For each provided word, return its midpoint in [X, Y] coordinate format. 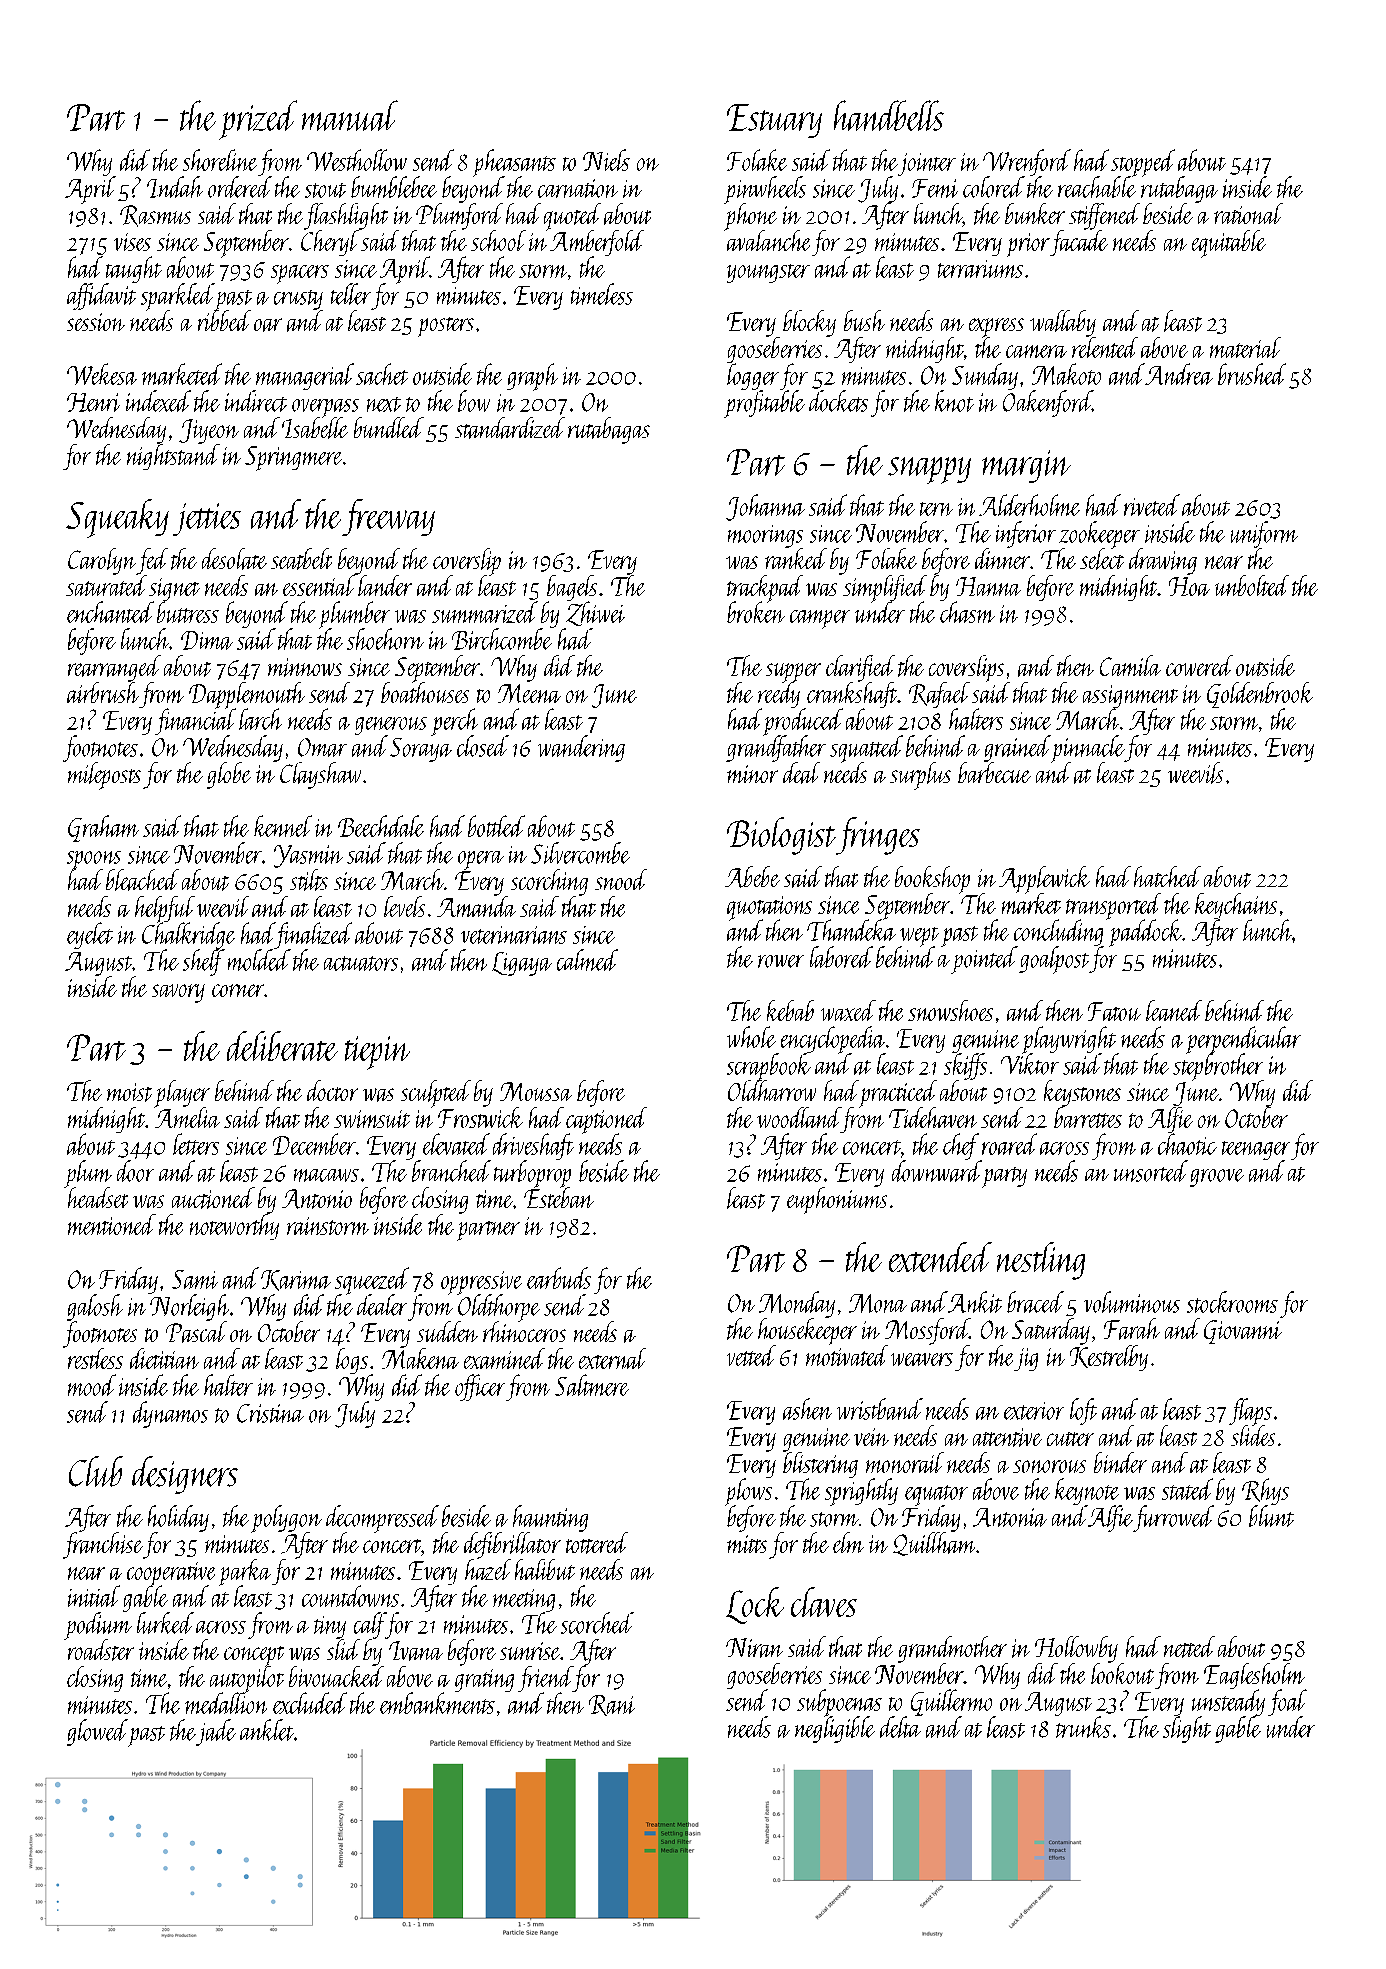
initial [94, 1596]
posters [446, 327]
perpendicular [1243, 1040]
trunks [1083, 1727]
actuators [361, 963]
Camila [1130, 665]
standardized [510, 428]
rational [1248, 213]
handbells [889, 115]
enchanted [110, 612]
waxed [848, 1010]
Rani [612, 1705]
